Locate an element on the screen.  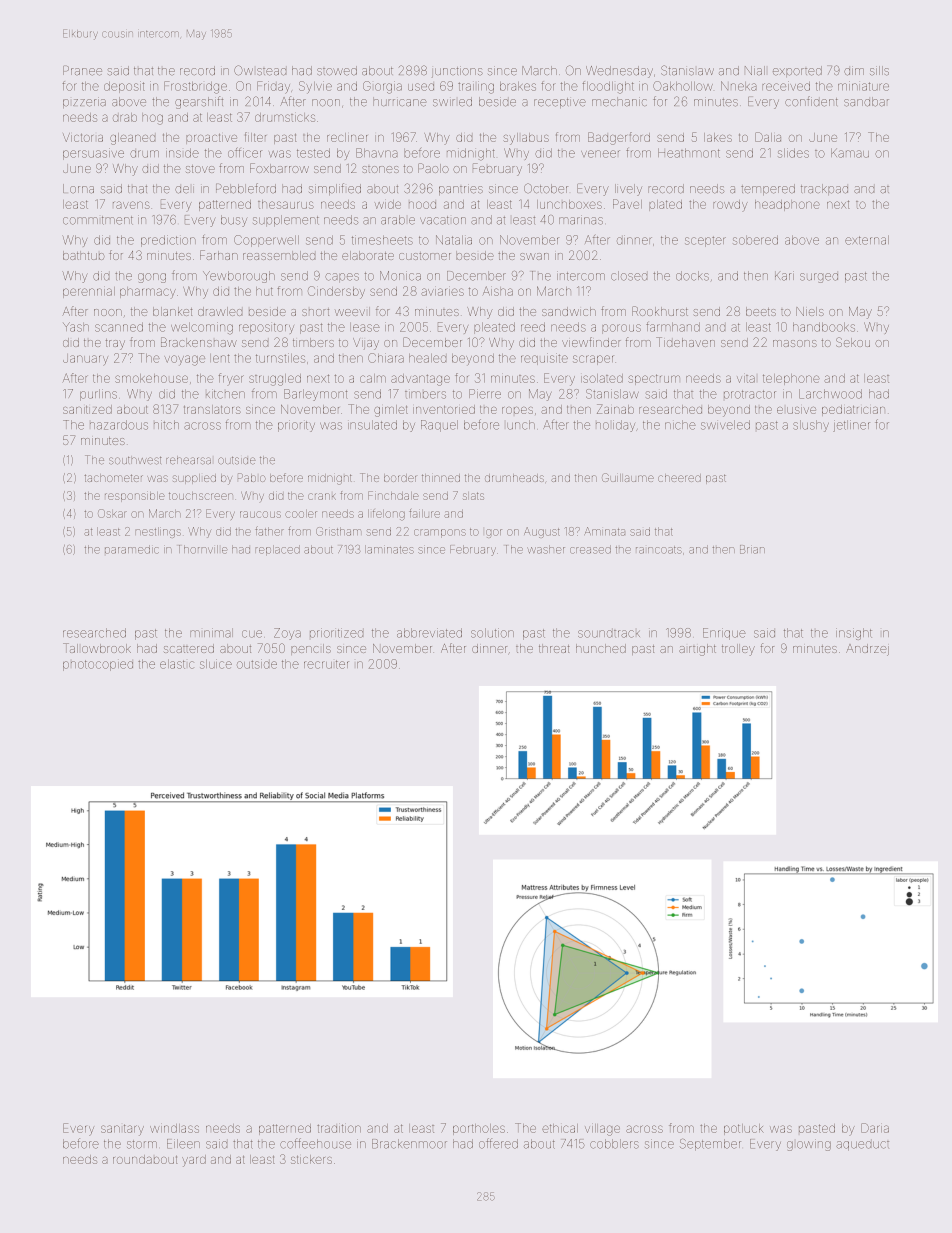
photocopied is located at coordinates (98, 665).
